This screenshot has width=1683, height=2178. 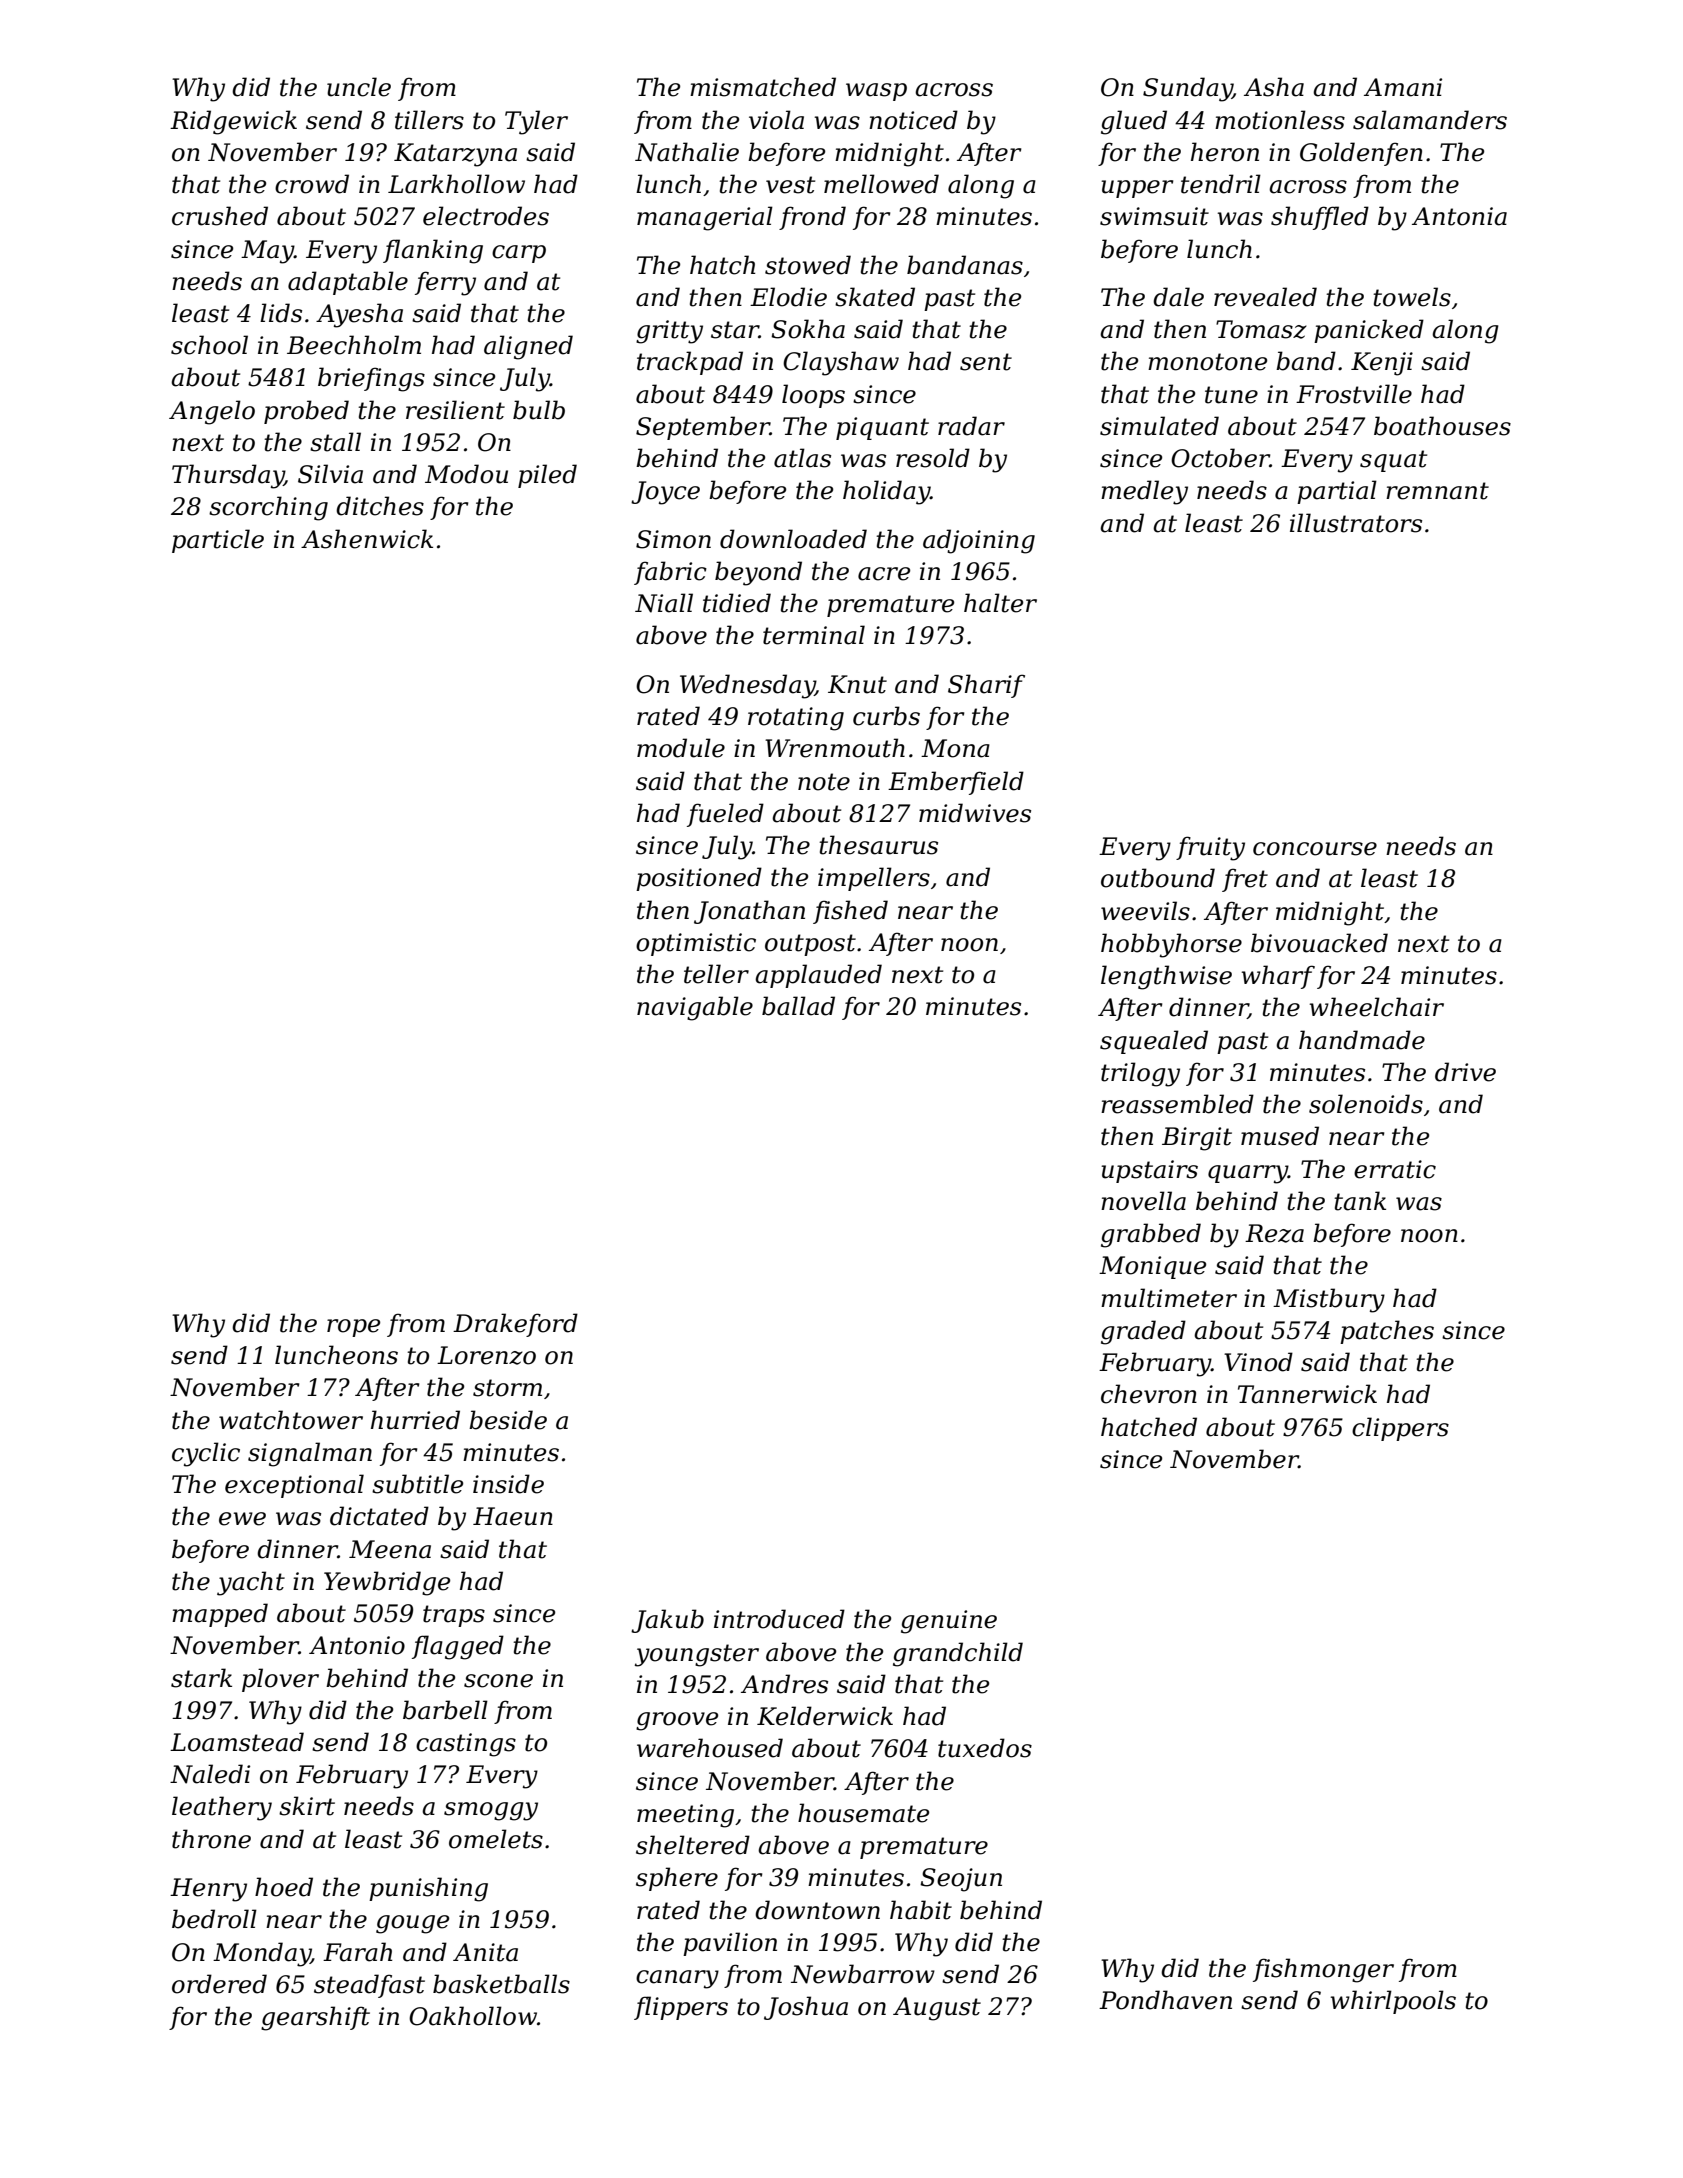 I want to click on drive, so click(x=1465, y=1072).
